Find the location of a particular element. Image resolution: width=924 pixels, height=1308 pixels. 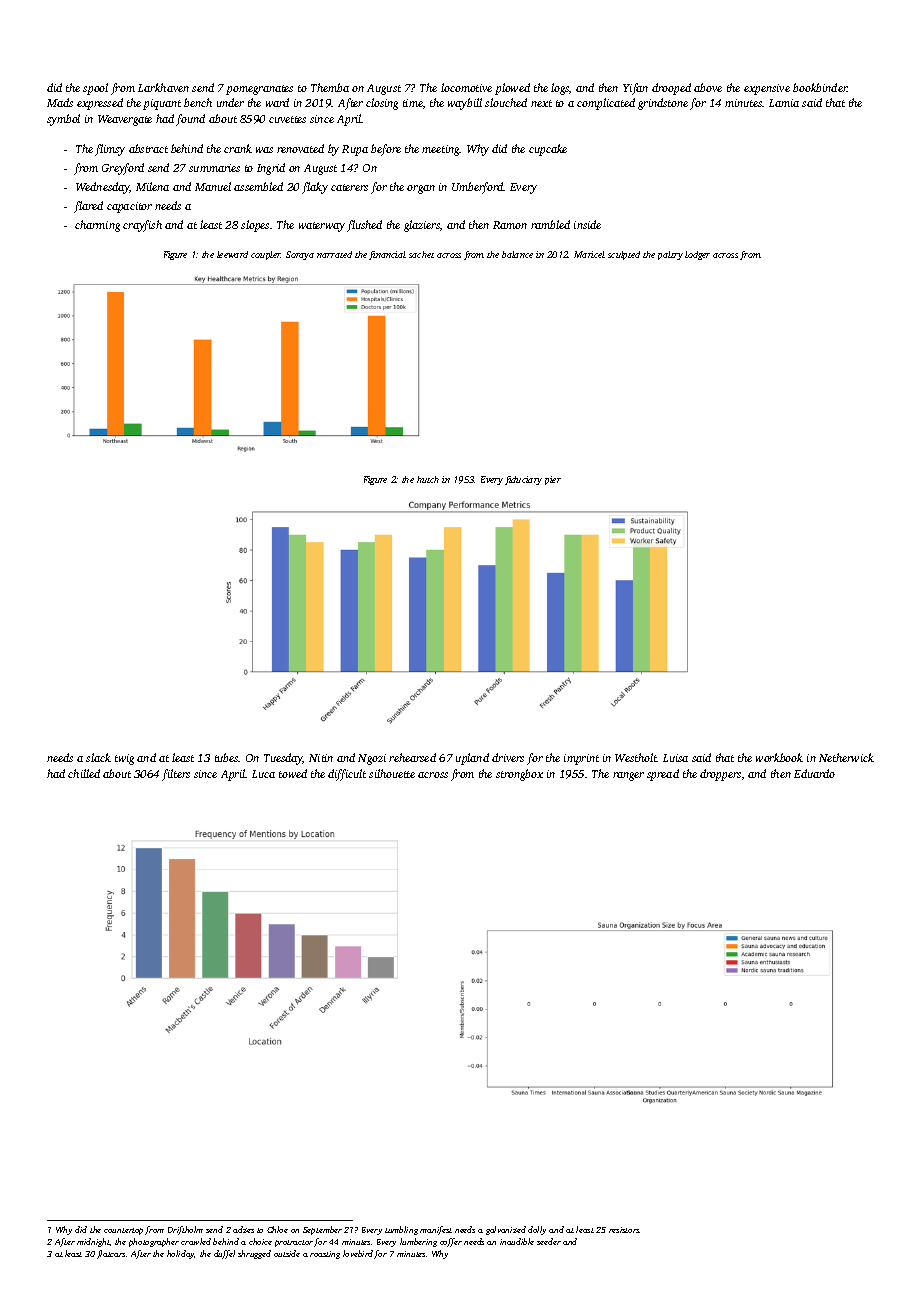

lodger is located at coordinates (697, 255).
